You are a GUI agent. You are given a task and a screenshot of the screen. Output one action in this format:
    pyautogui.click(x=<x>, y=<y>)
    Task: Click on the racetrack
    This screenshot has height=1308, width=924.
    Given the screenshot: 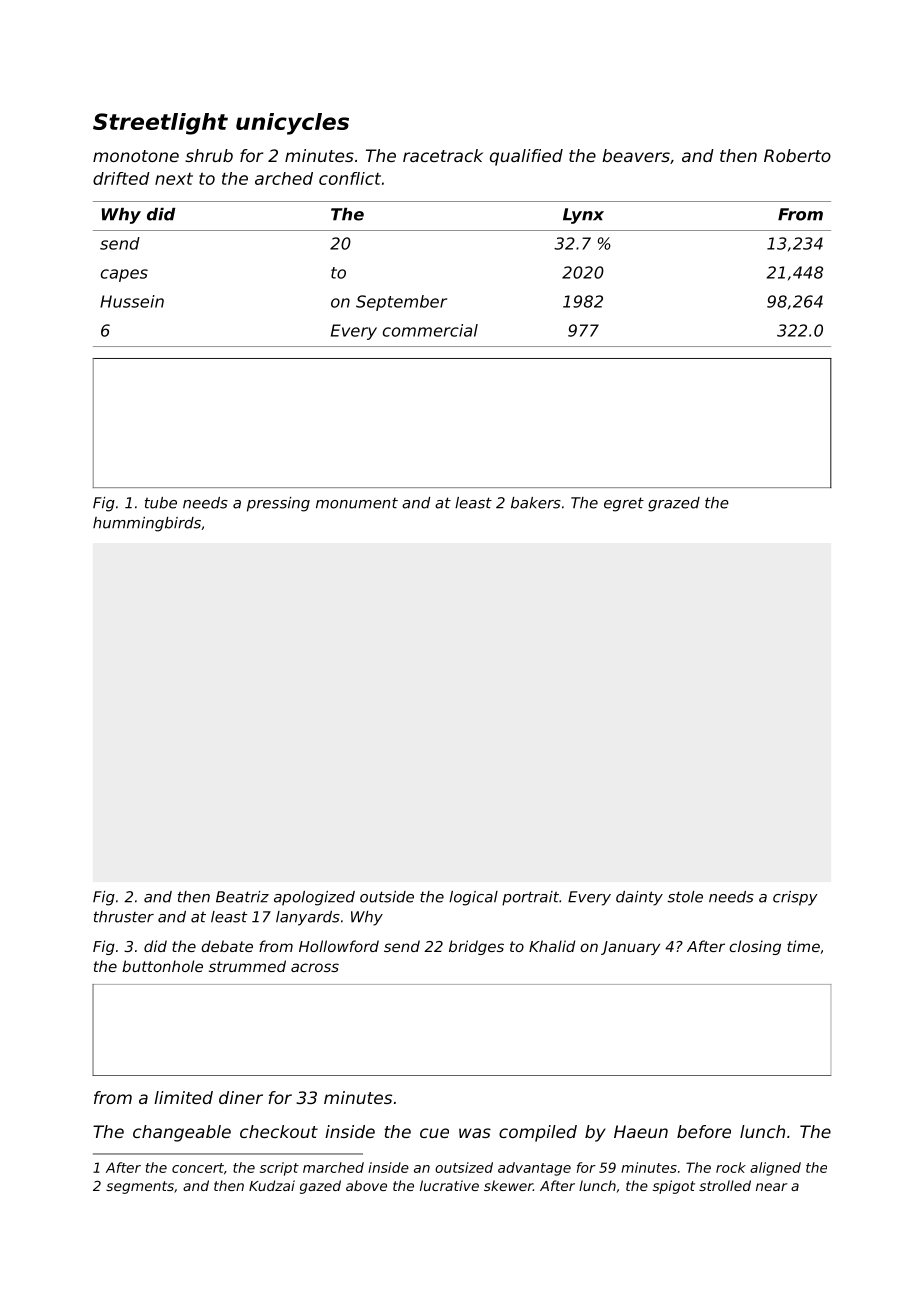 What is the action you would take?
    pyautogui.click(x=443, y=155)
